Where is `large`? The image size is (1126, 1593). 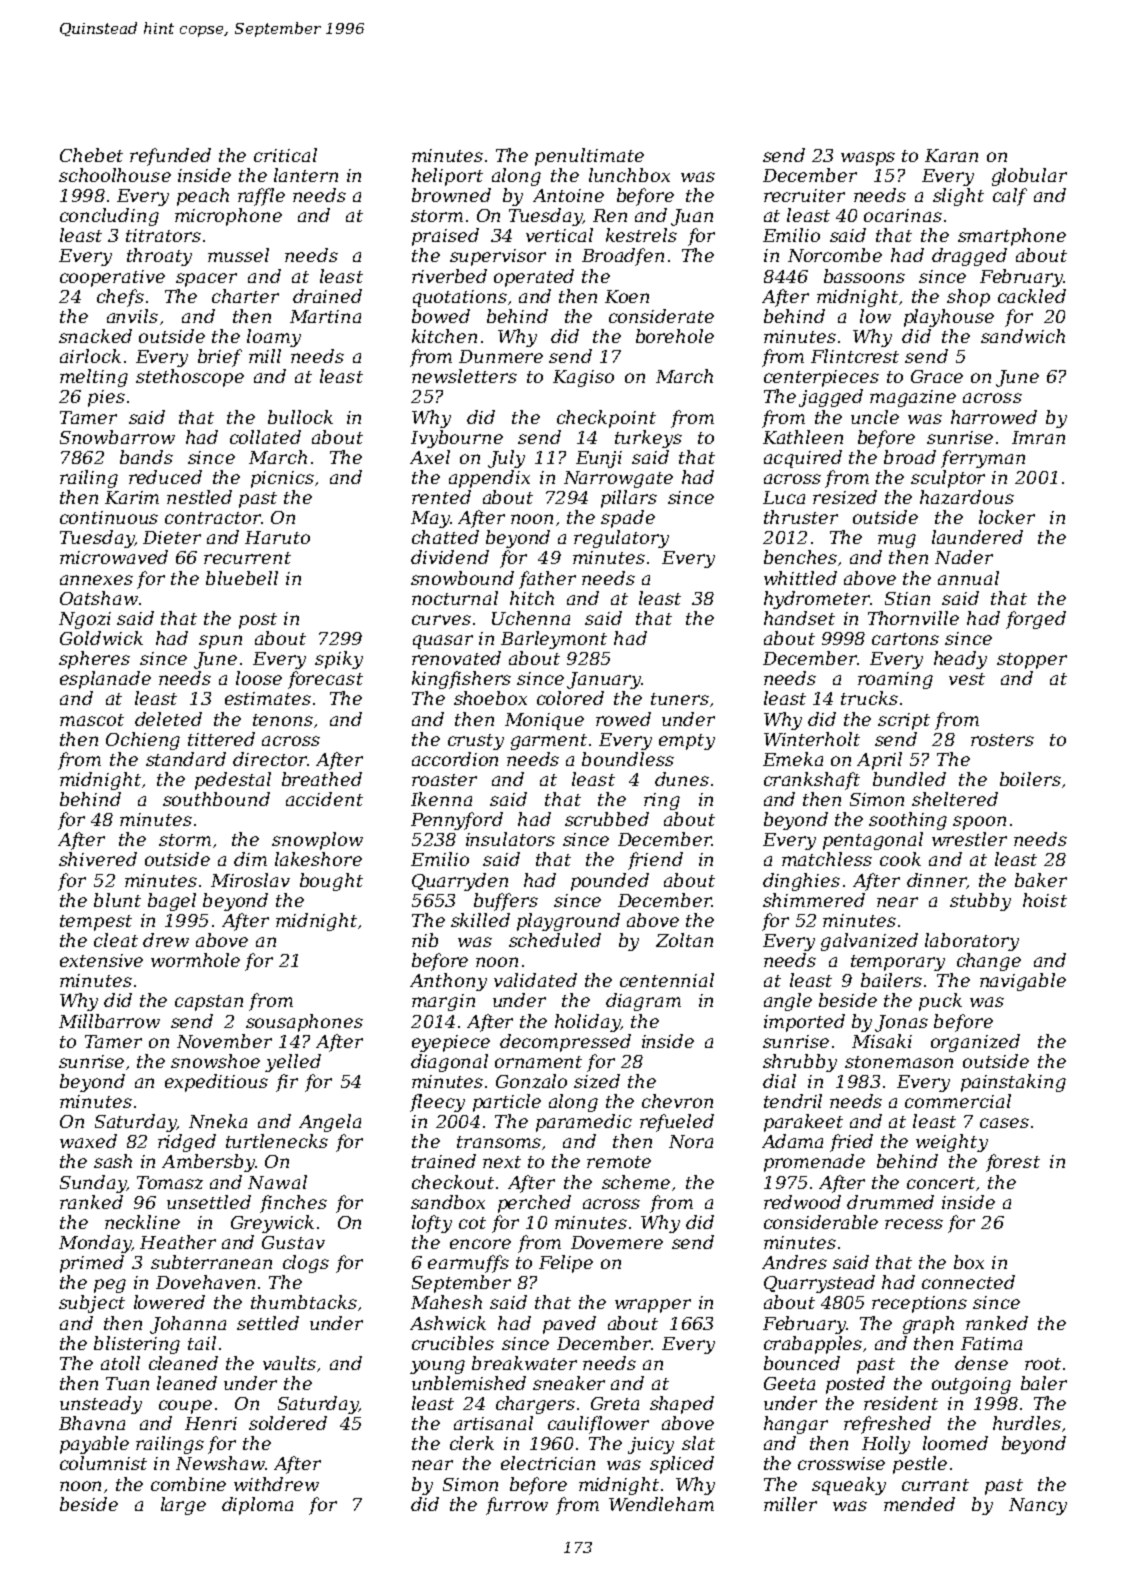 large is located at coordinates (183, 1506).
